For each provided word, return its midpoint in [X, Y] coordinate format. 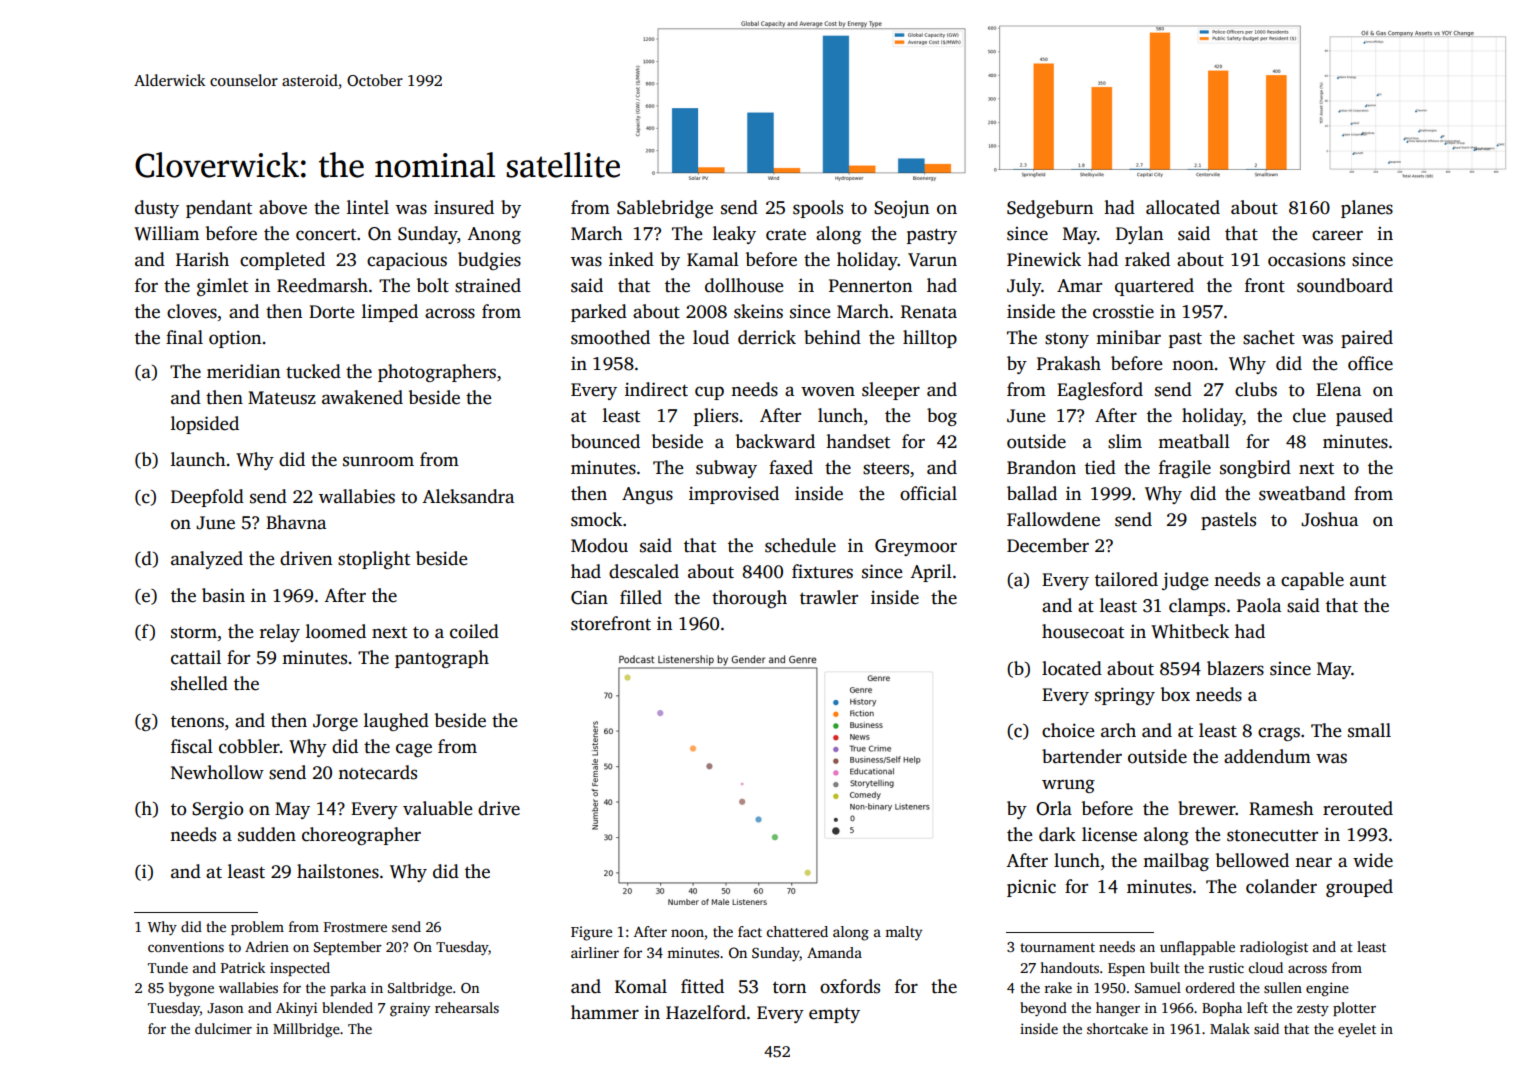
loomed [336, 631]
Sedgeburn [1050, 209]
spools [818, 209]
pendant [219, 209]
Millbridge [306, 1030]
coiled [474, 631]
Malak [1230, 1028]
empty [834, 1015]
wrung [1068, 786]
